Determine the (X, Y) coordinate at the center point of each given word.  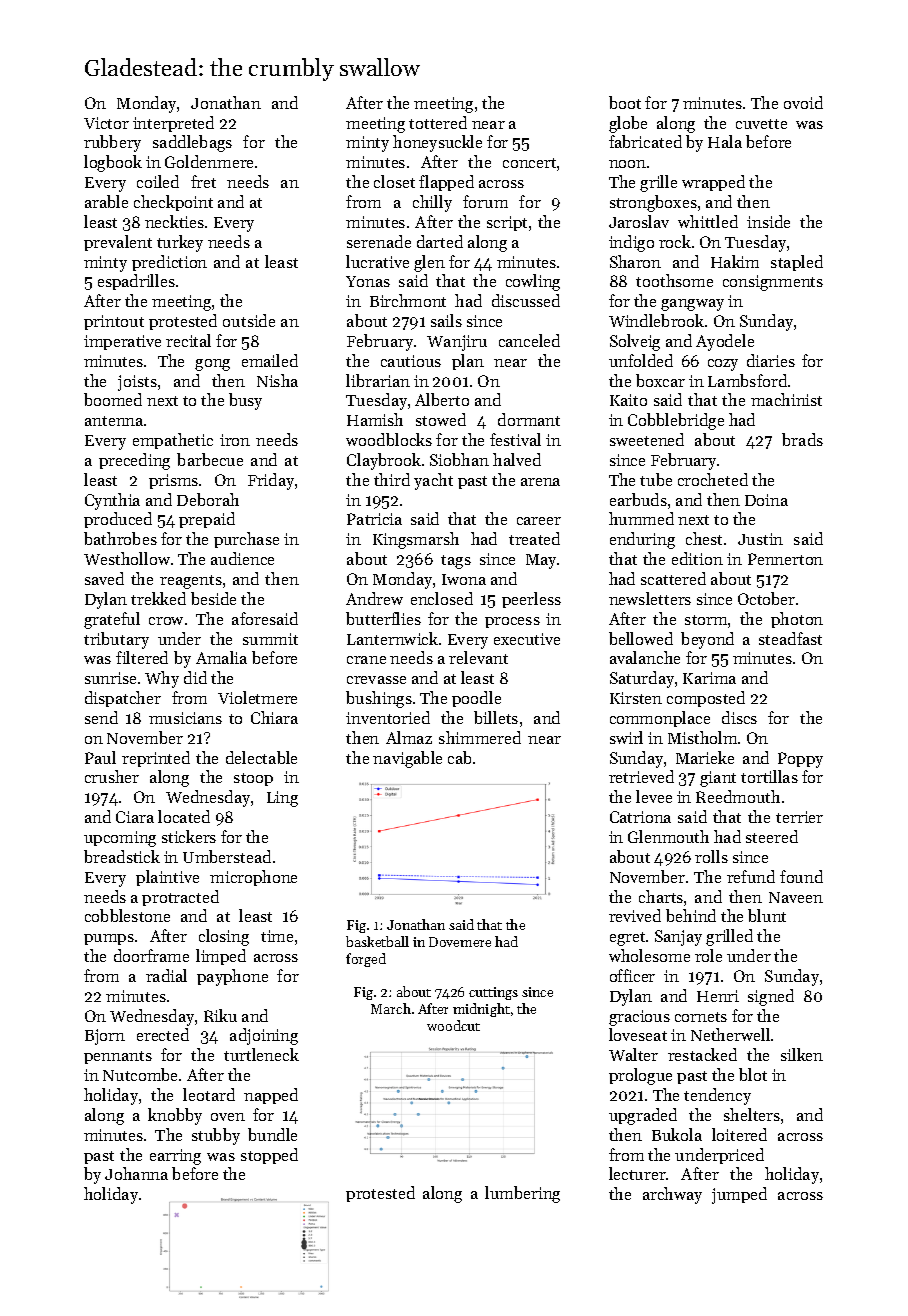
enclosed (442, 598)
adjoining (264, 1036)
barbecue (210, 459)
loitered (739, 1134)
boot (625, 102)
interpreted (173, 124)
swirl (626, 737)
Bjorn (105, 1037)
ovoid (803, 102)
